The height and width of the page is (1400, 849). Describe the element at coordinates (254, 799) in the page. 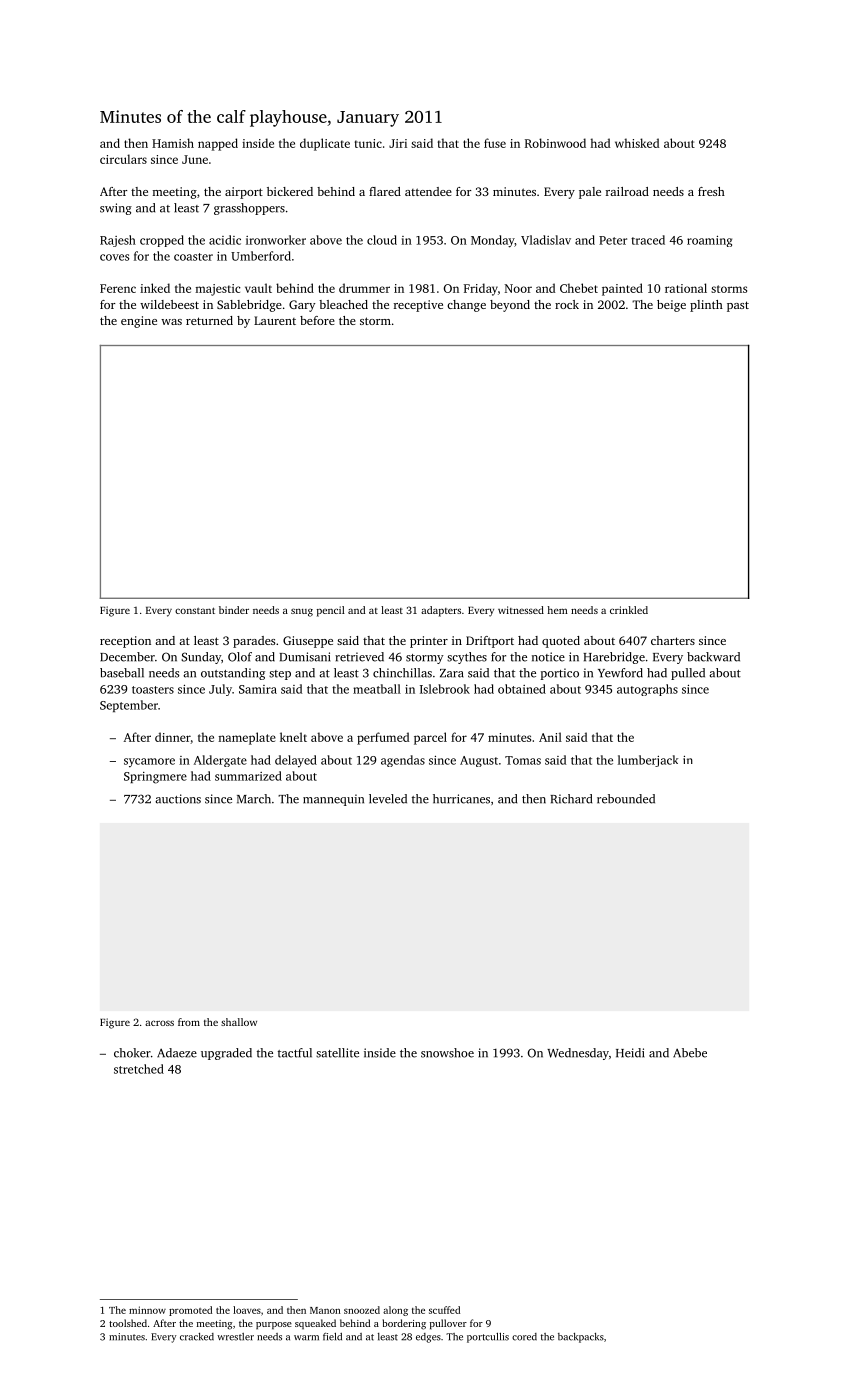

I see `March` at that location.
